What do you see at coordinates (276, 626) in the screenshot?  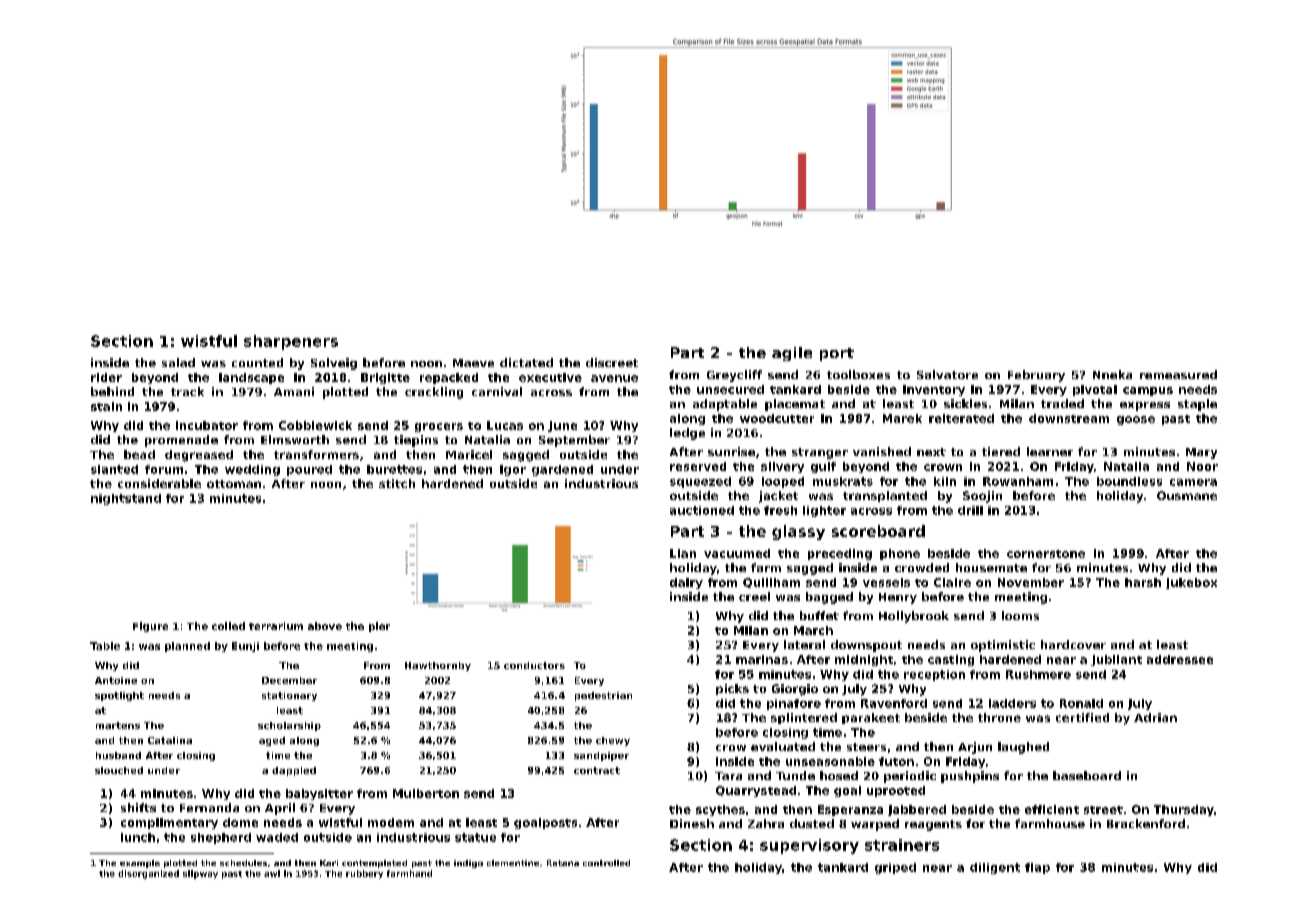 I see `terrarium` at bounding box center [276, 626].
